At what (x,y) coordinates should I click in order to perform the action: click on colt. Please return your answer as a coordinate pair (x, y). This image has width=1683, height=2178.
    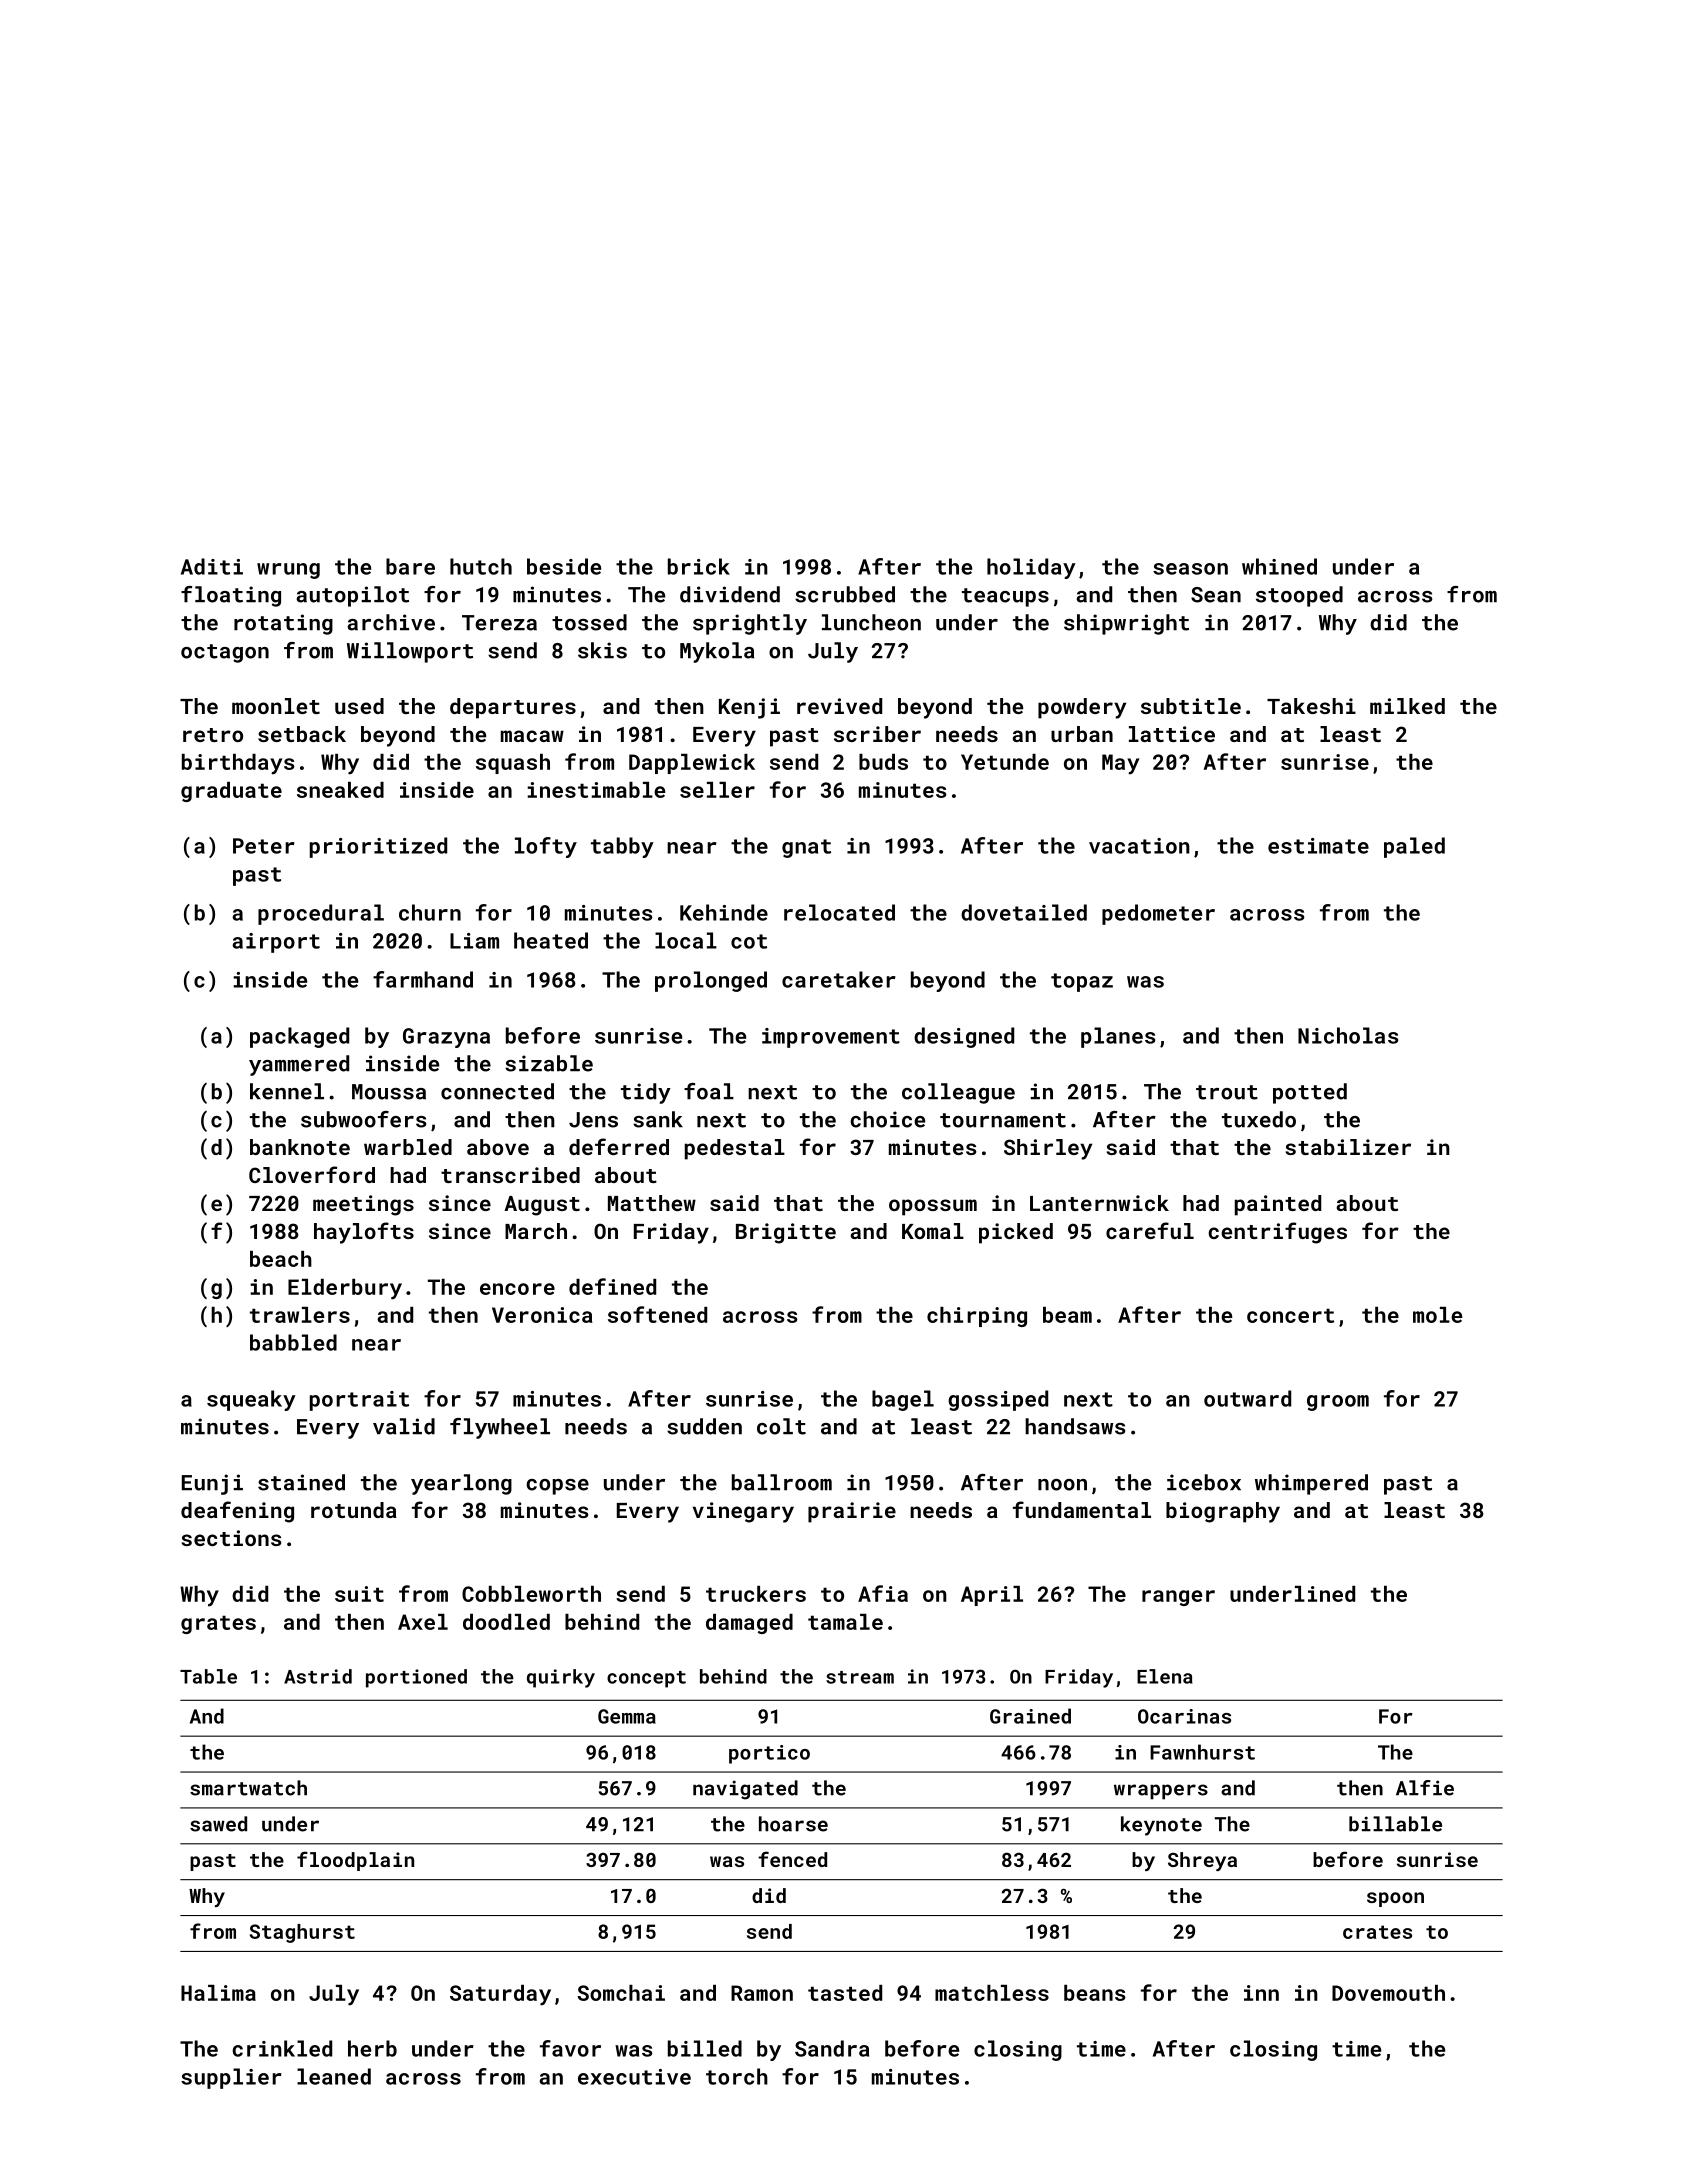
    Looking at the image, I should click on (781, 1426).
